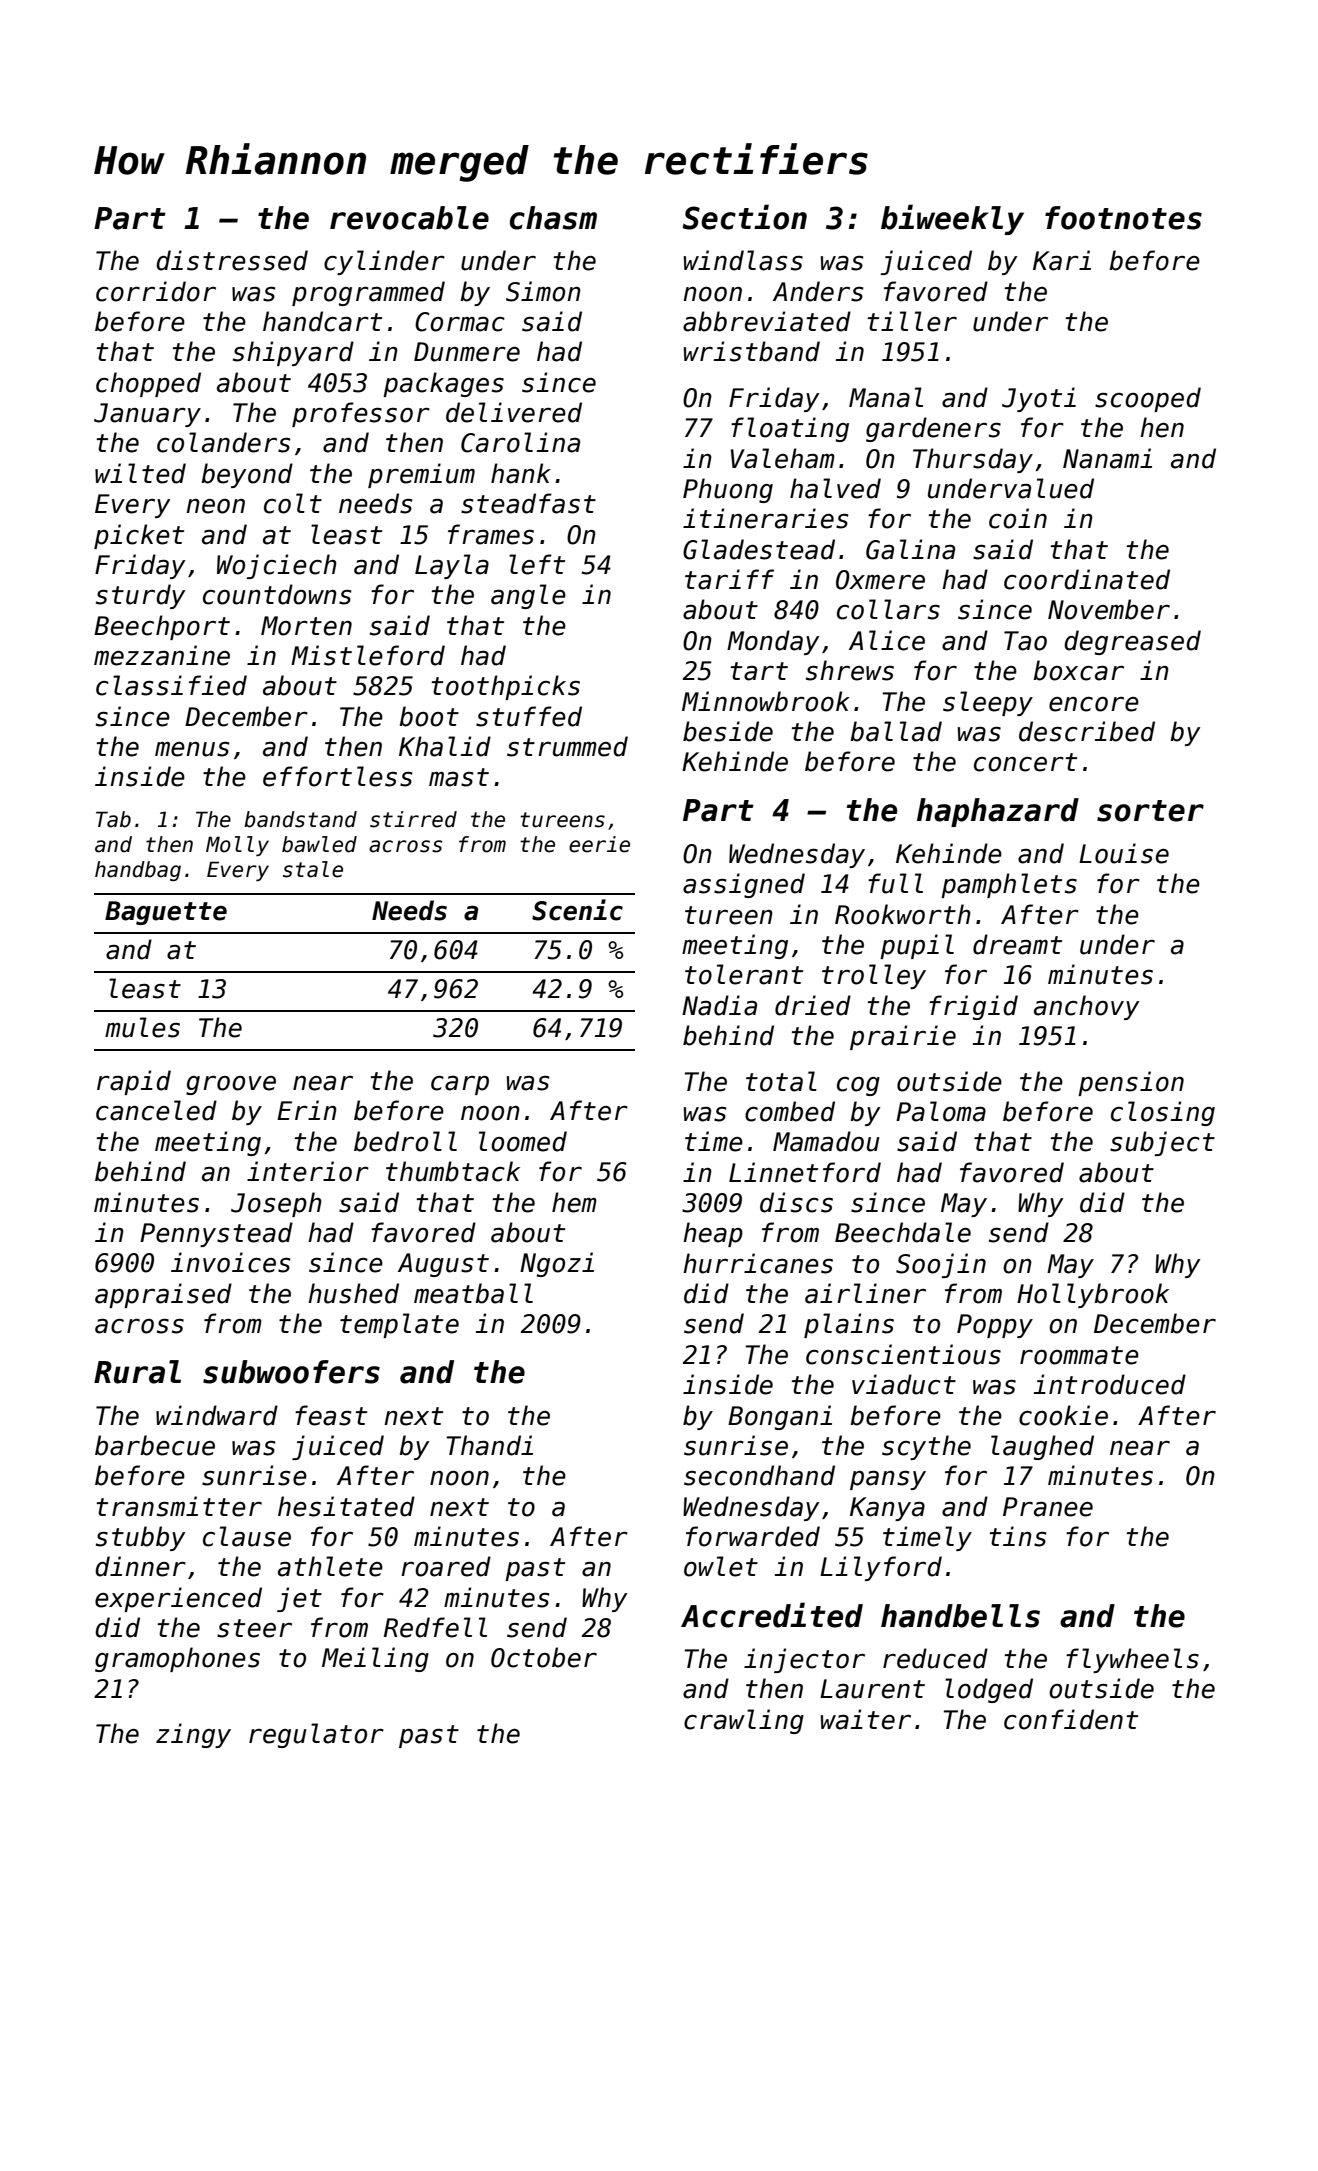 The image size is (1318, 2171). I want to click on revocable, so click(409, 218).
